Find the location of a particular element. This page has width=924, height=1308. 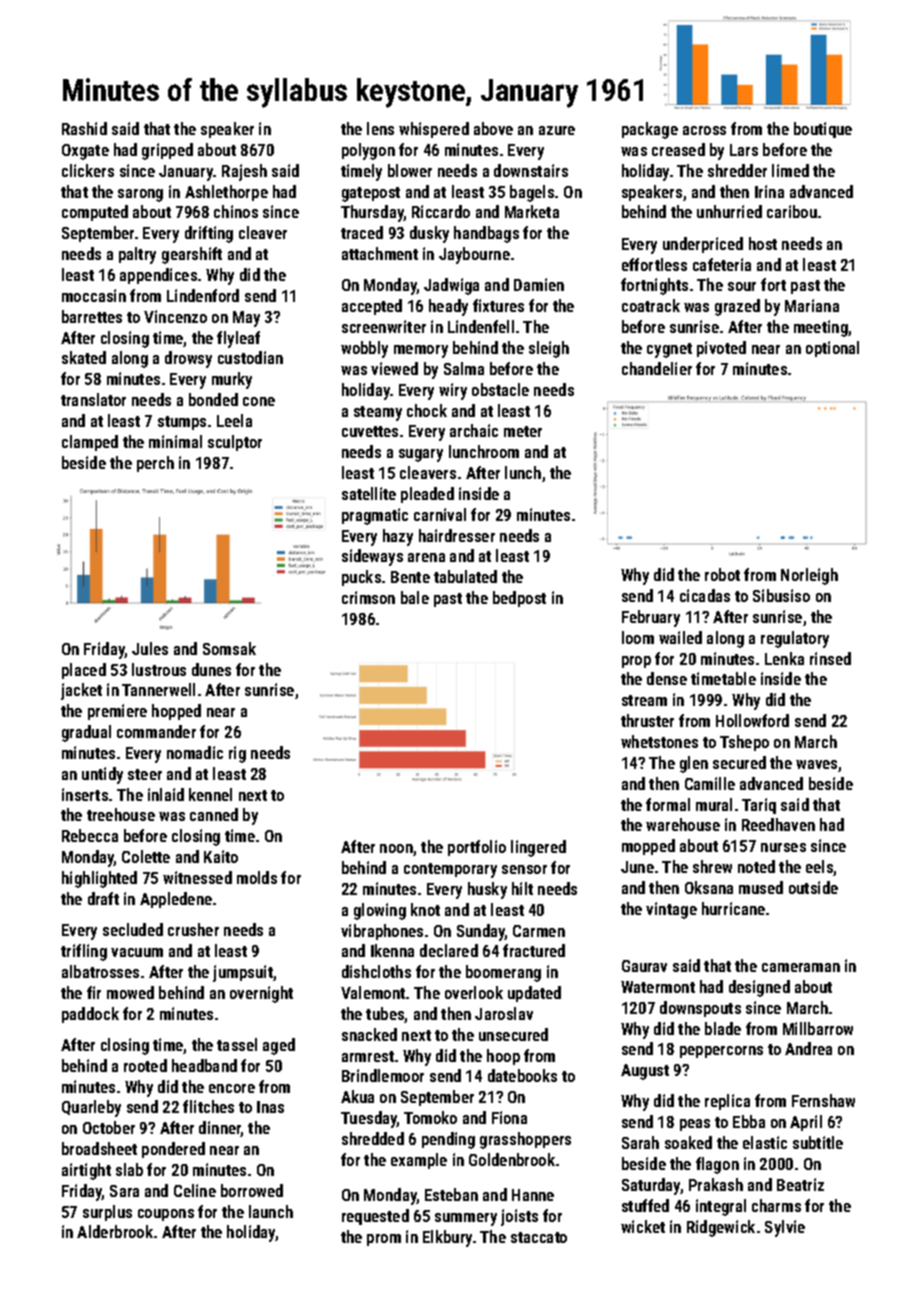

coatrack is located at coordinates (651, 305).
